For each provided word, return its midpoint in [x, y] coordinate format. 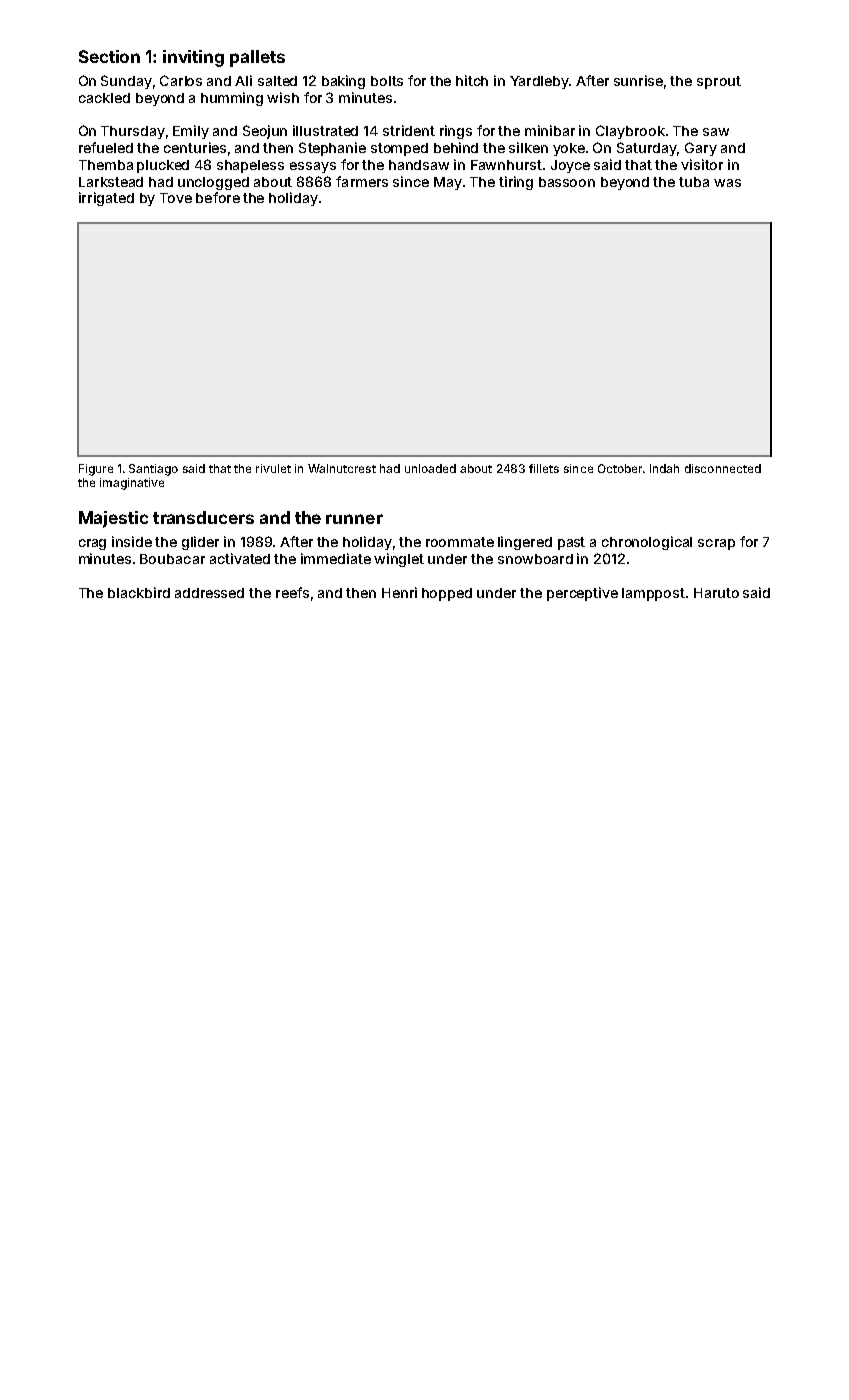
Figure [96, 470]
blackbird [139, 592]
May [448, 183]
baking [343, 82]
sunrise [638, 80]
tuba [694, 182]
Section [109, 56]
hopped [447, 594]
